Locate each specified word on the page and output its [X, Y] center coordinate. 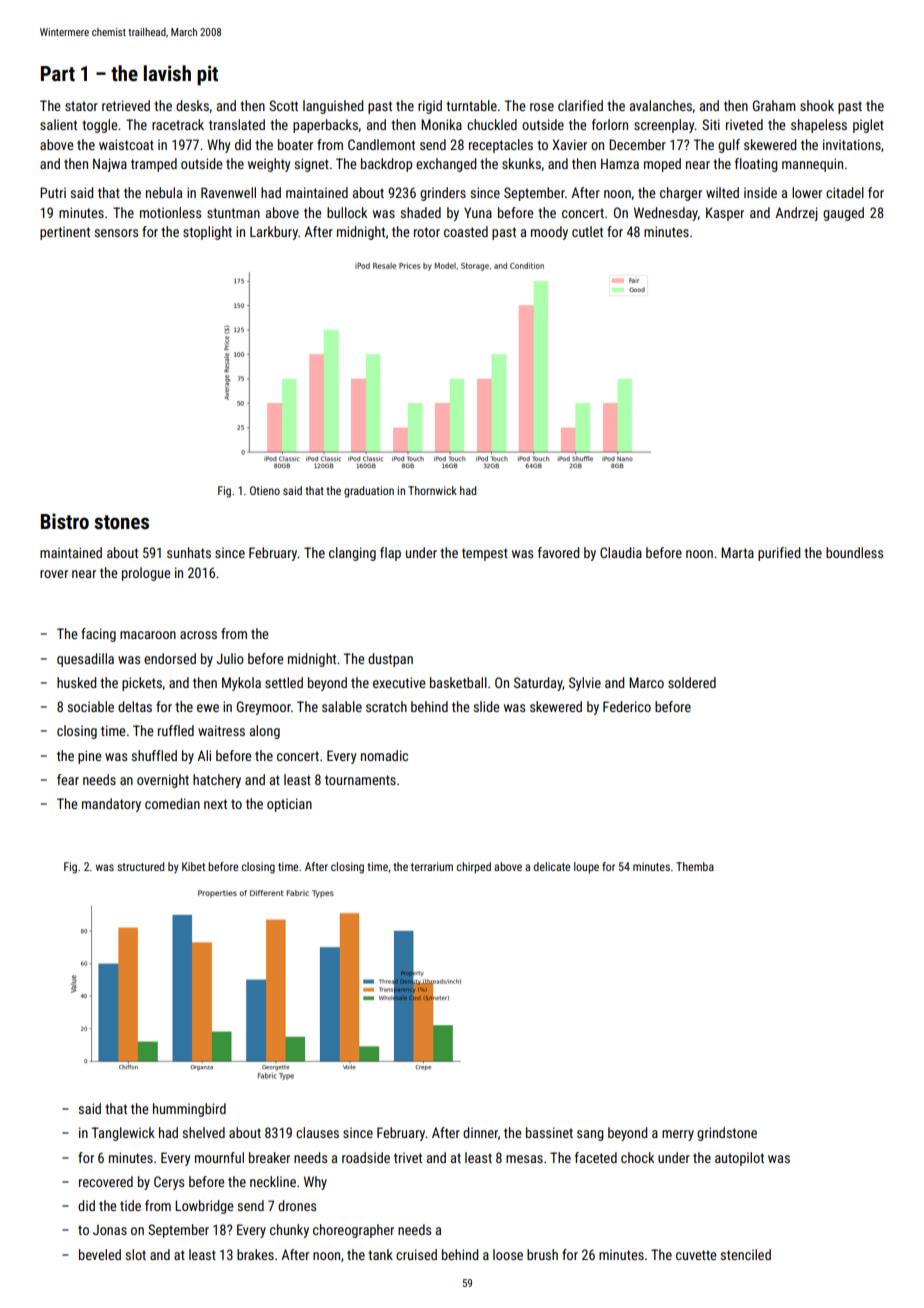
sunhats [189, 552]
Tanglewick [123, 1134]
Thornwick [432, 490]
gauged [843, 214]
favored [558, 552]
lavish [167, 73]
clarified [580, 105]
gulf [729, 146]
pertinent [65, 233]
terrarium [432, 866]
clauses [317, 1132]
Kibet [193, 866]
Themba [695, 866]
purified [779, 554]
